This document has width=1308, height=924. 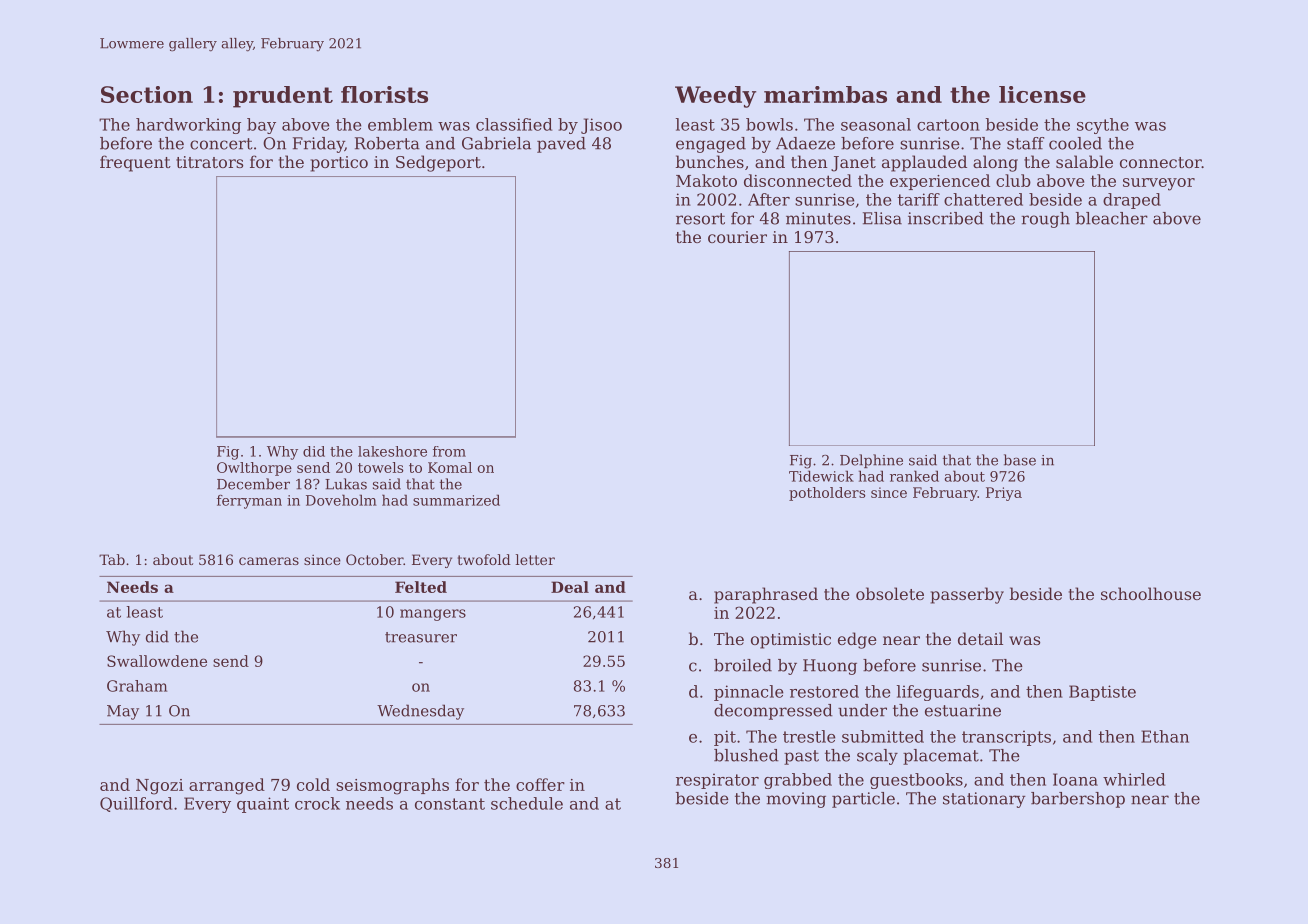 I want to click on license, so click(x=1042, y=94).
